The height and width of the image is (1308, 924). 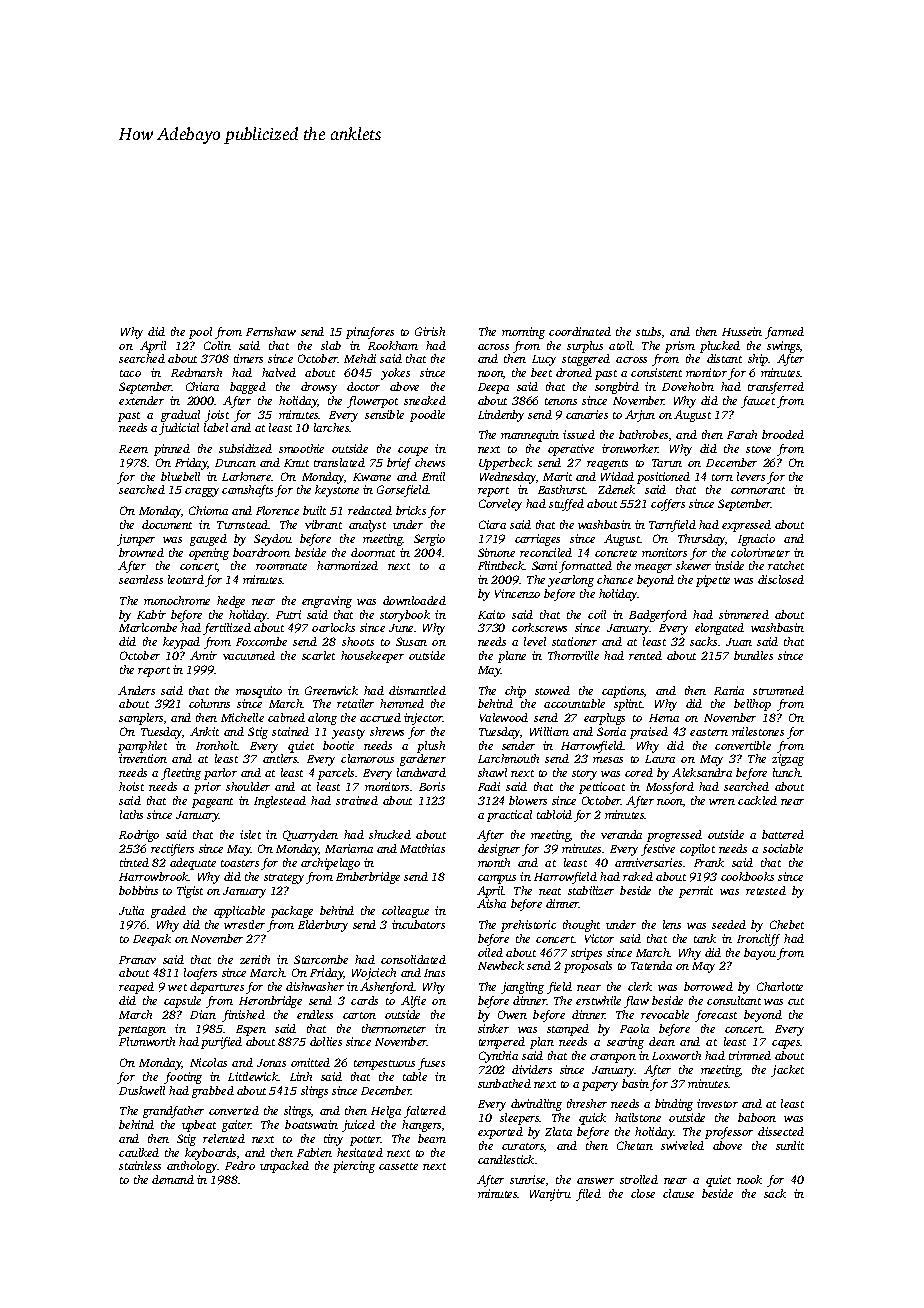 What do you see at coordinates (431, 1064) in the image?
I see `fuses` at bounding box center [431, 1064].
